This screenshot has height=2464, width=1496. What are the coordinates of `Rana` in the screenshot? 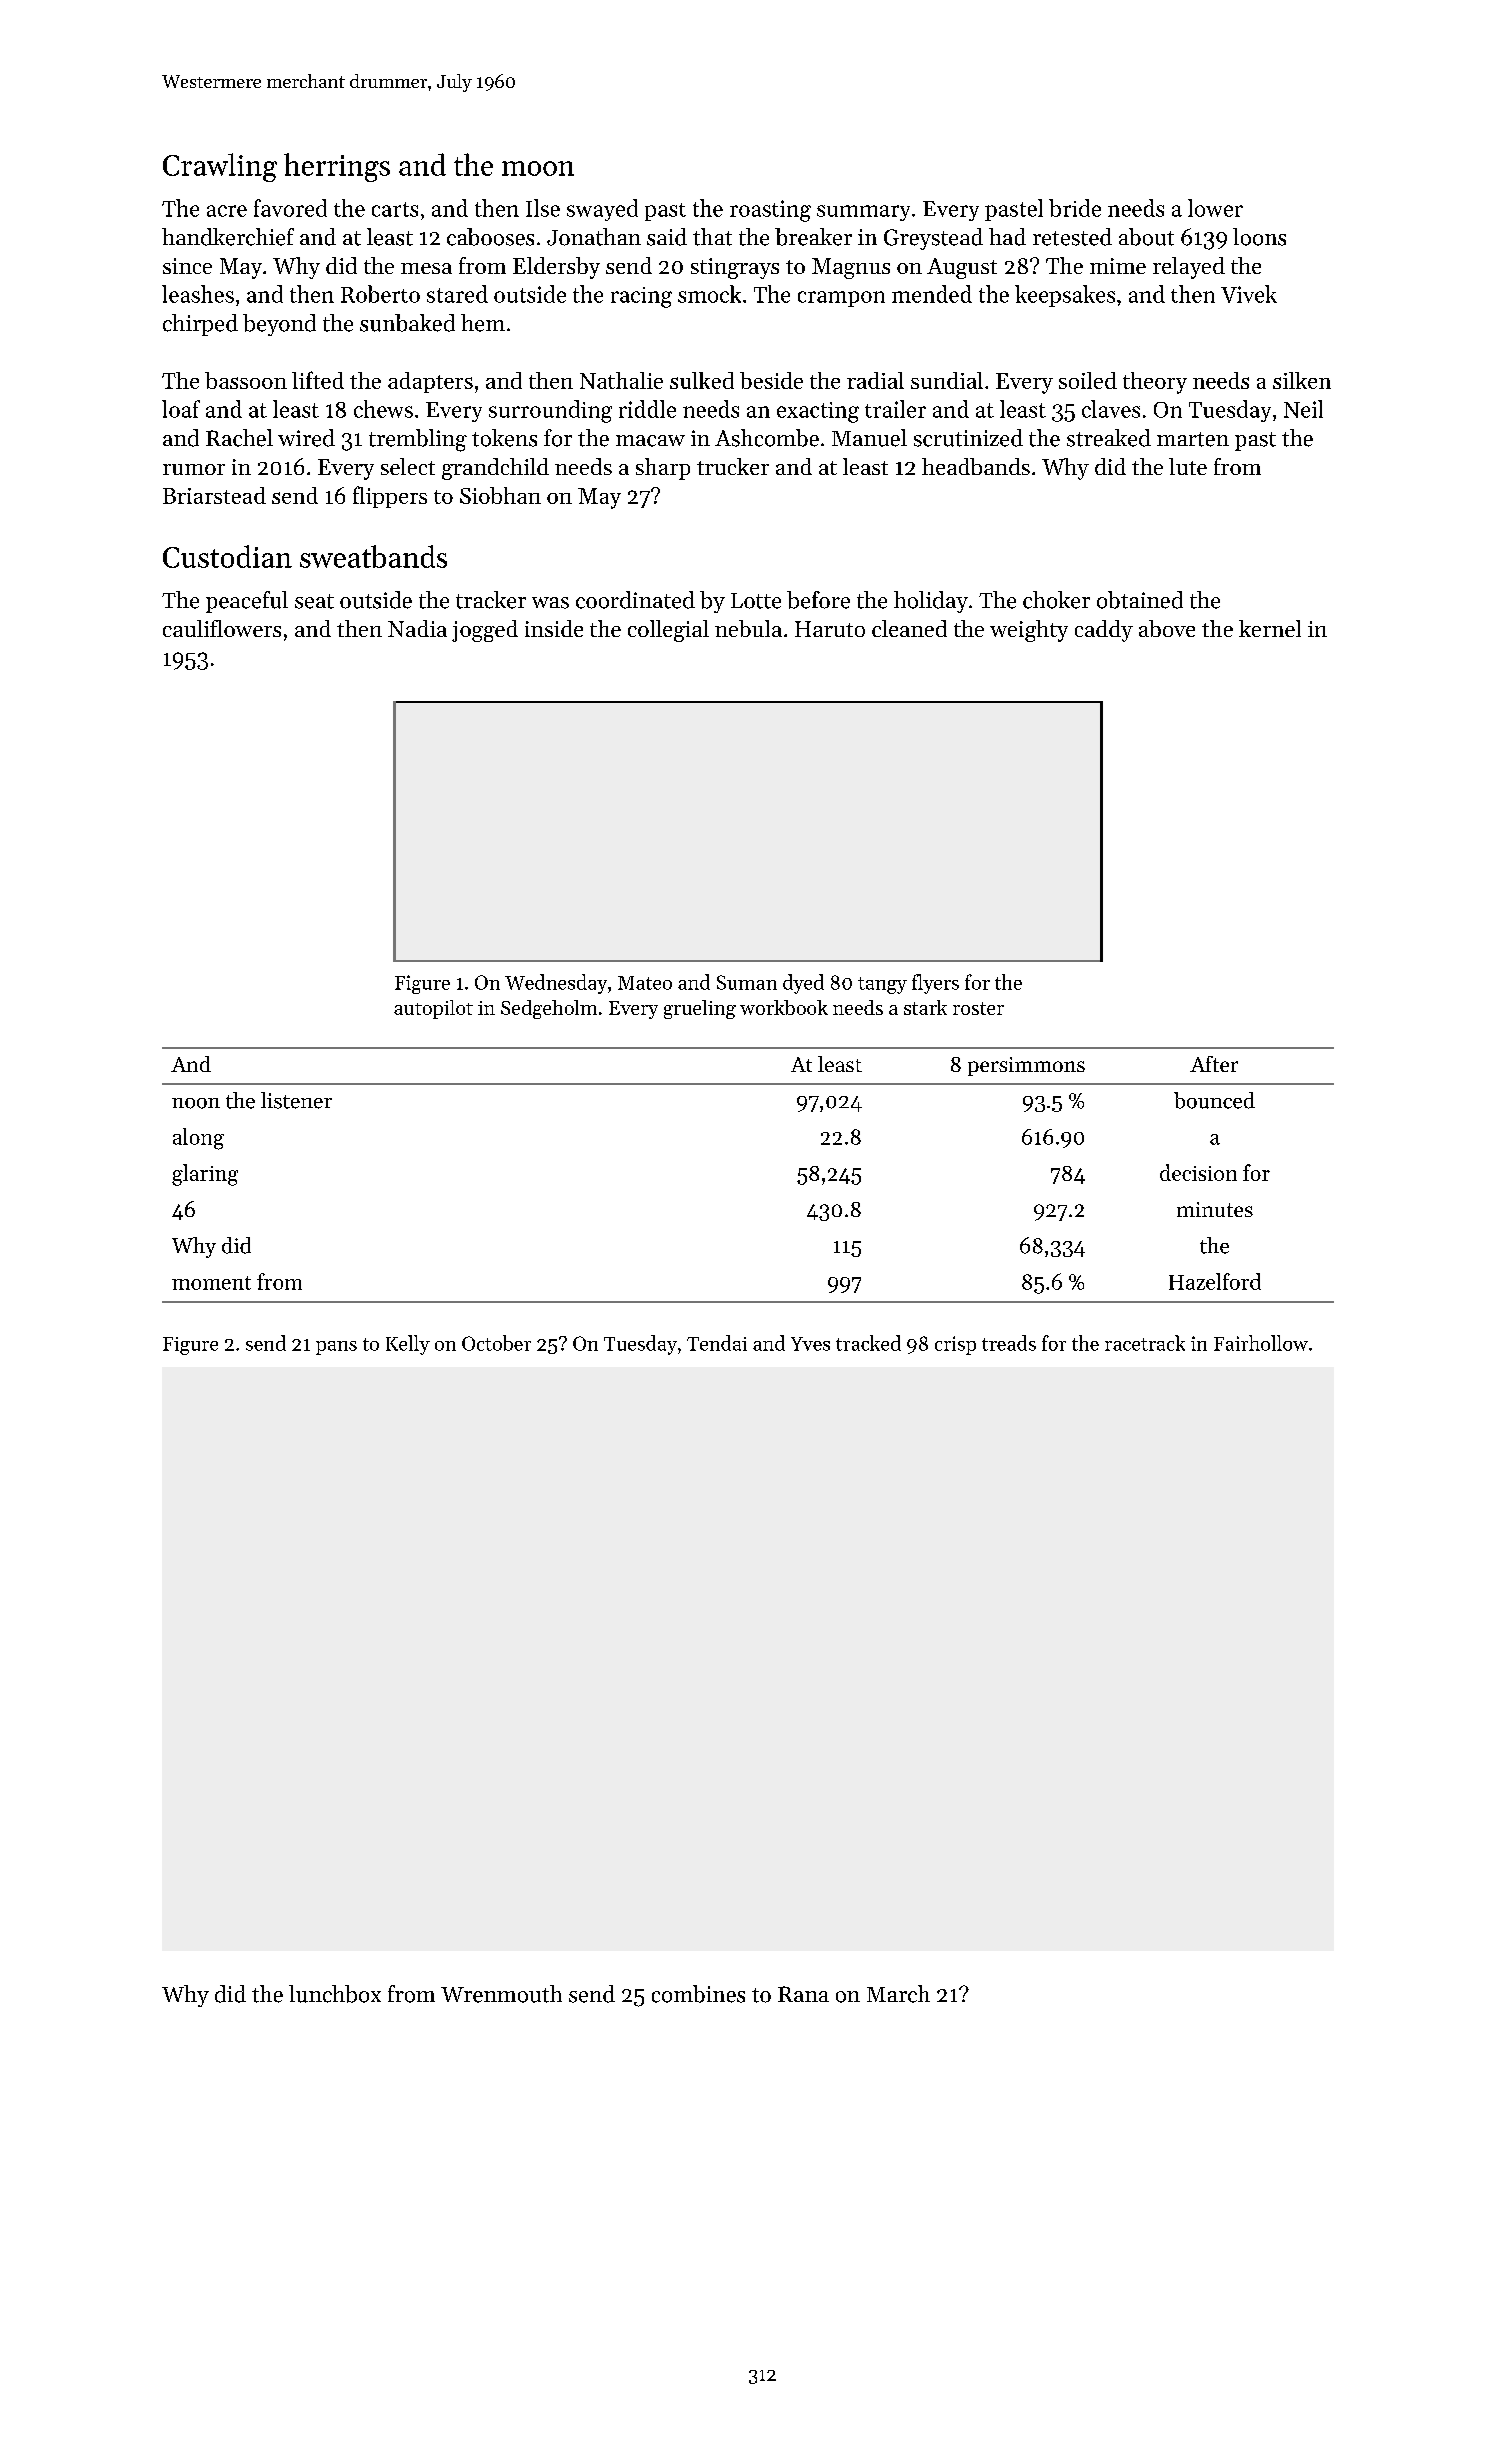 It's located at (803, 1994).
